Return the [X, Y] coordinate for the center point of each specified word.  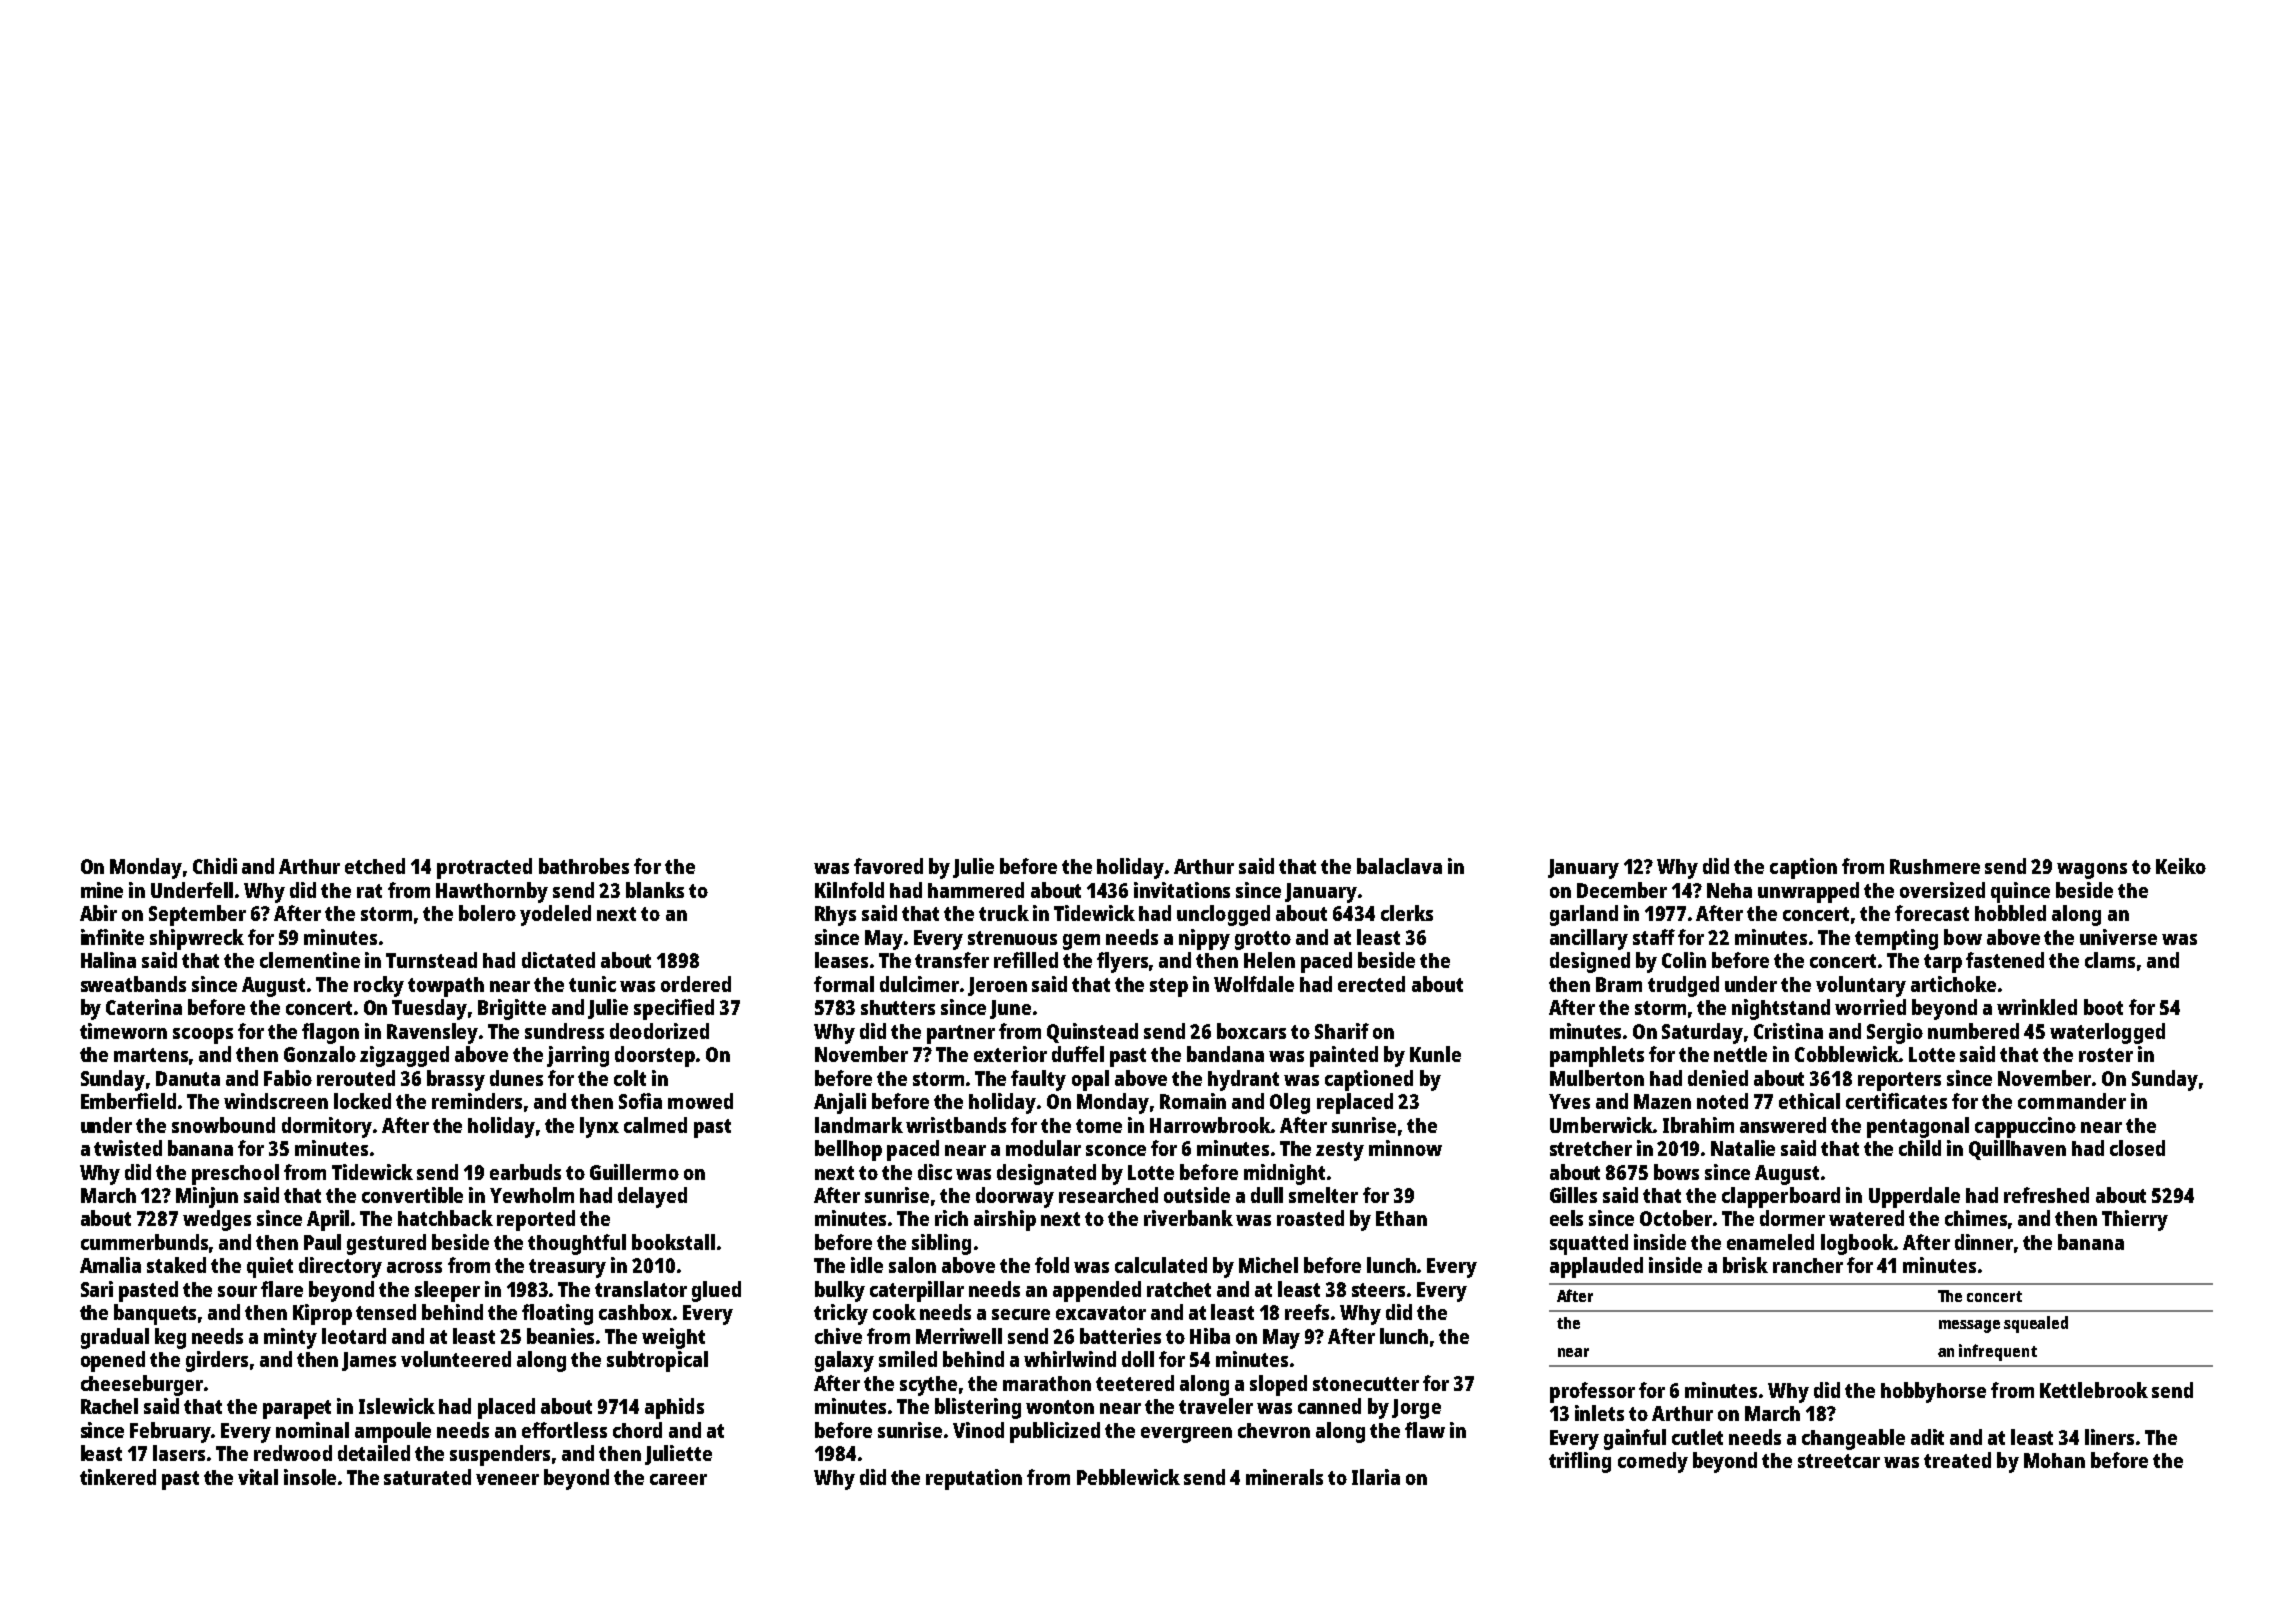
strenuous [1012, 938]
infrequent [1998, 1352]
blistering [978, 1408]
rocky [379, 986]
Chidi [215, 866]
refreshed [2046, 1195]
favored [888, 866]
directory [340, 1267]
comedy [1653, 1462]
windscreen [276, 1101]
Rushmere [1935, 866]
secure [1021, 1314]
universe [2118, 937]
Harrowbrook [1211, 1125]
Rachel [109, 1406]
